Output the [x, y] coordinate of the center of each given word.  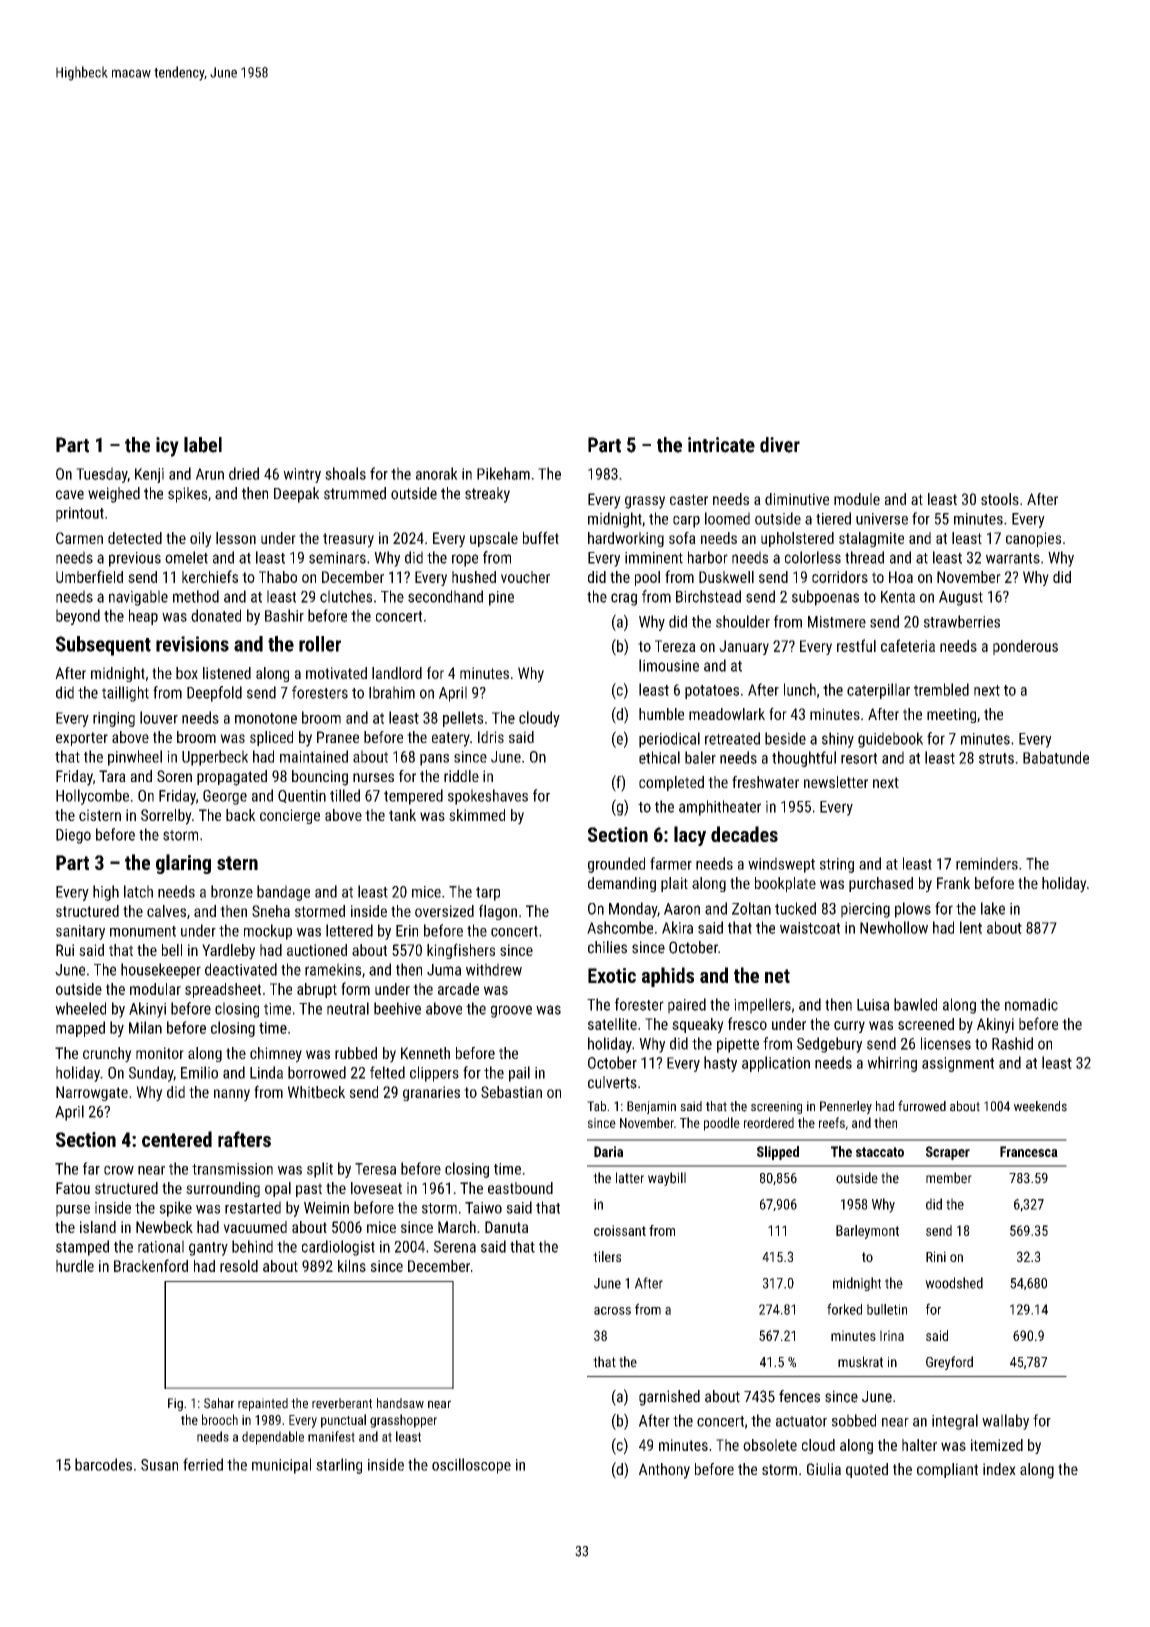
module [857, 499]
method [196, 596]
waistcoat [810, 928]
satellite [612, 1024]
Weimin [326, 1208]
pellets [463, 719]
